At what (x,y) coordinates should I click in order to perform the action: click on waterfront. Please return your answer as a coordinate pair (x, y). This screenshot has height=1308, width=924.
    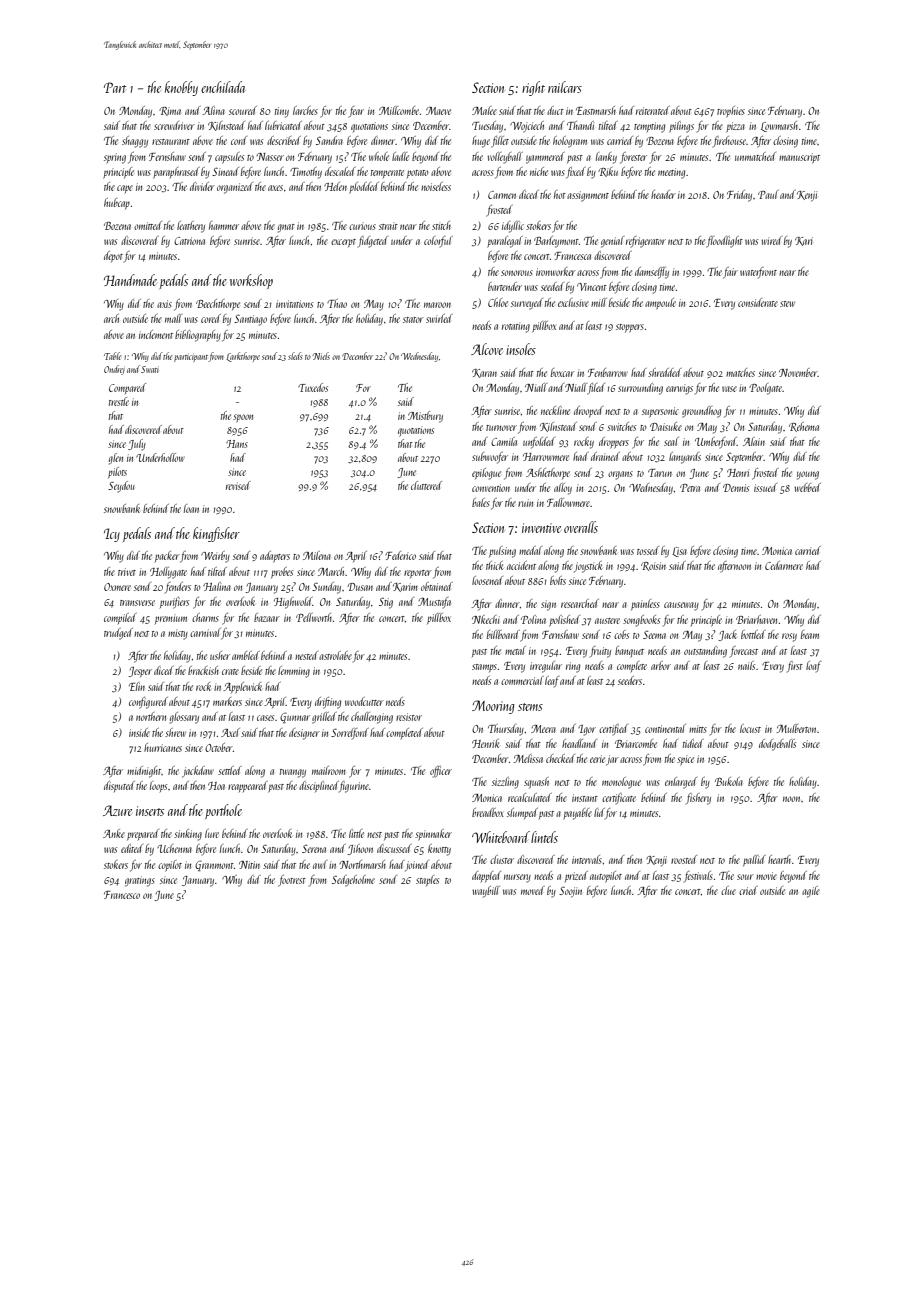
    Looking at the image, I should click on (758, 272).
